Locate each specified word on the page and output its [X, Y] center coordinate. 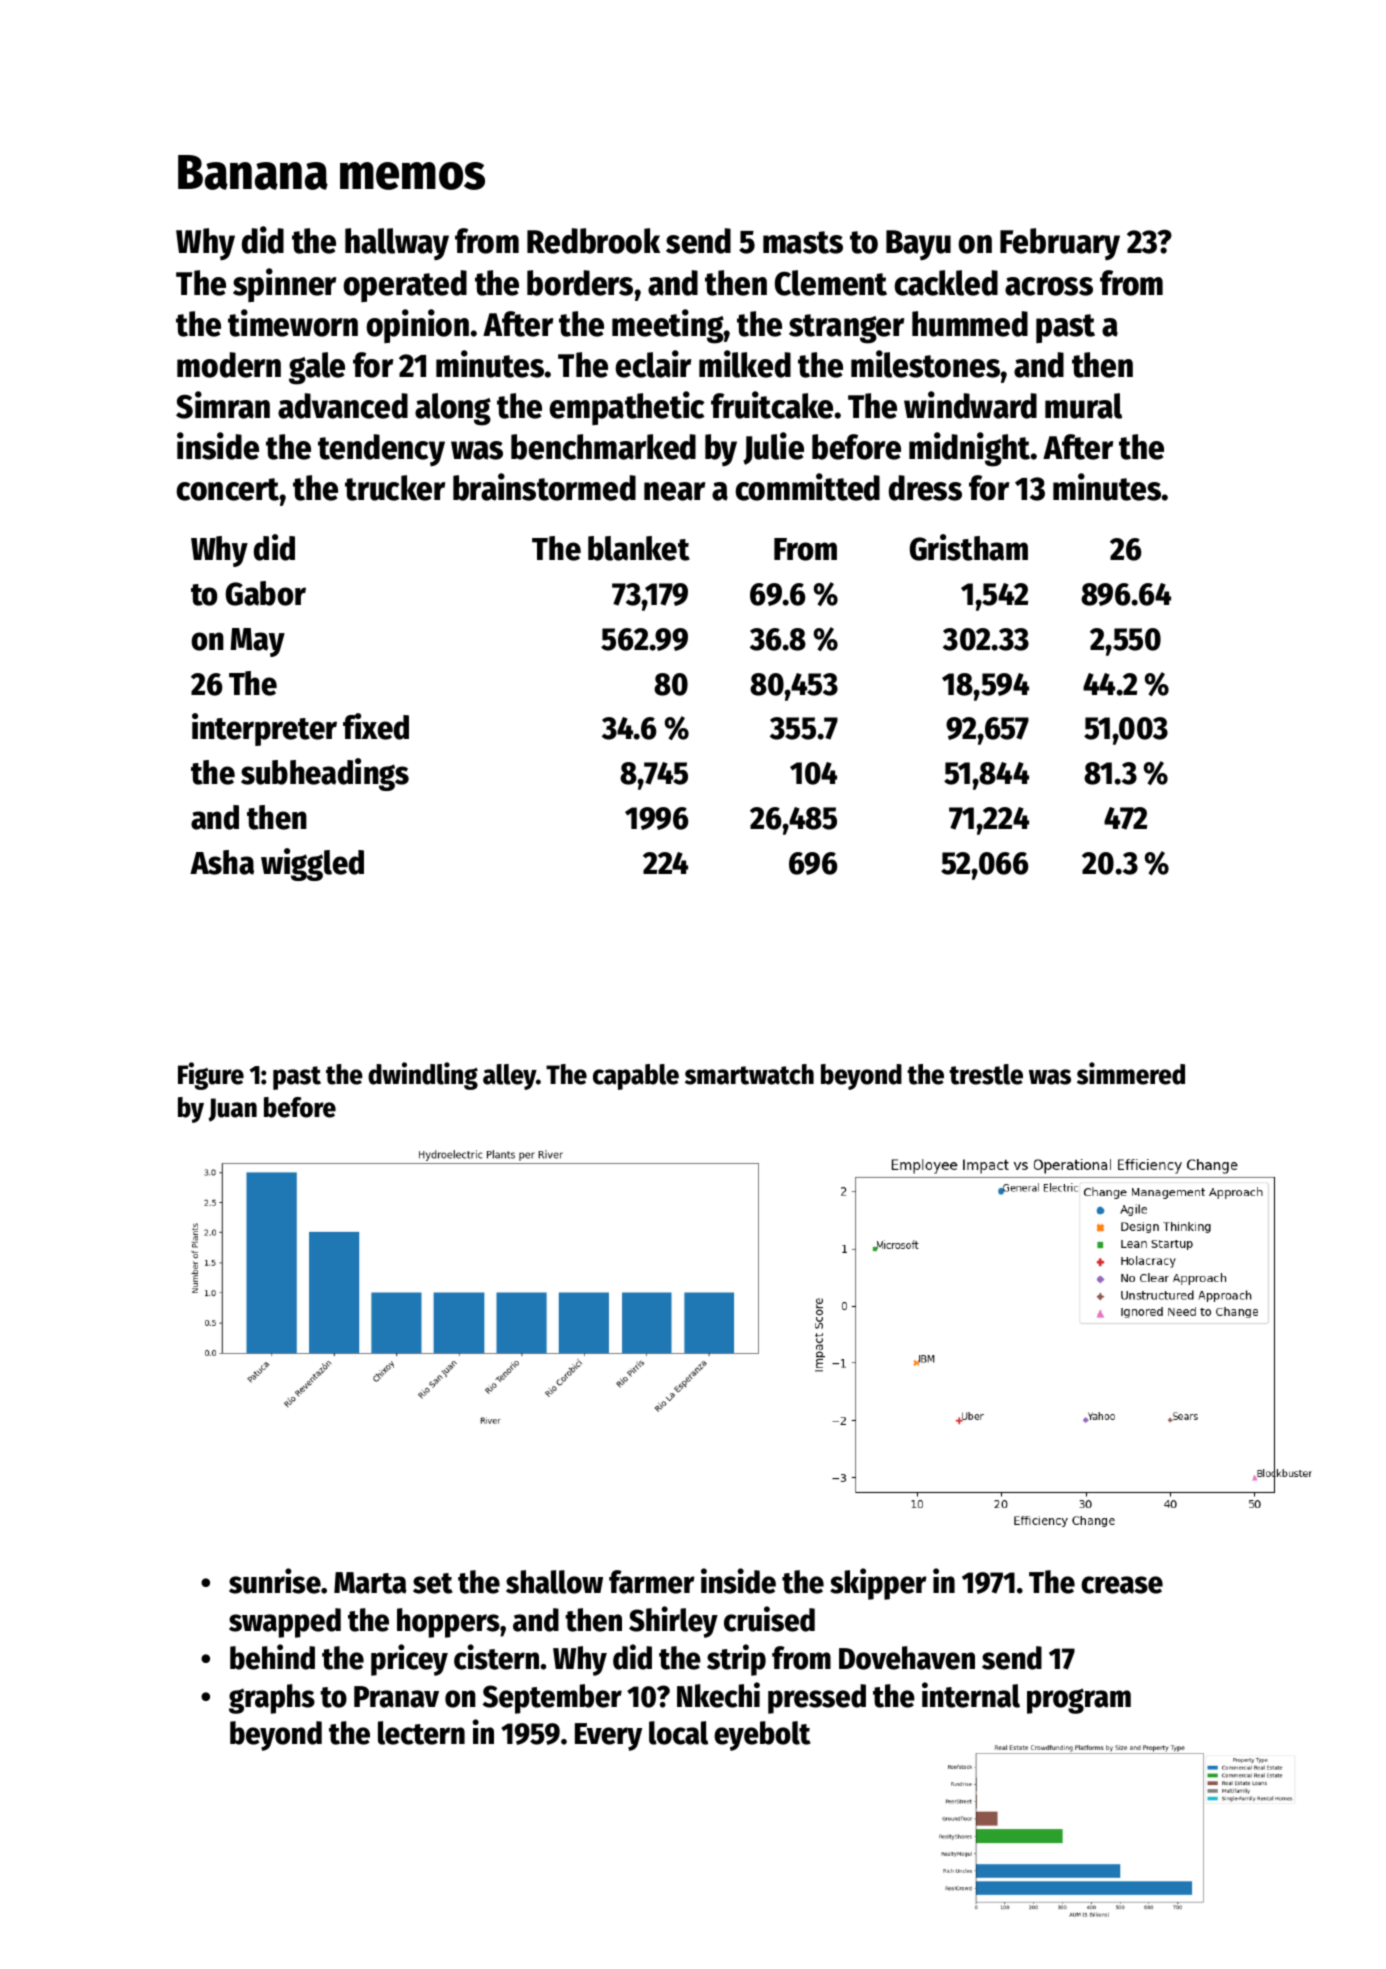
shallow [554, 1582]
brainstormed [544, 487]
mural [1083, 406]
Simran [223, 405]
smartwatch [749, 1074]
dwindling [423, 1076]
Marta [370, 1583]
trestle [986, 1074]
